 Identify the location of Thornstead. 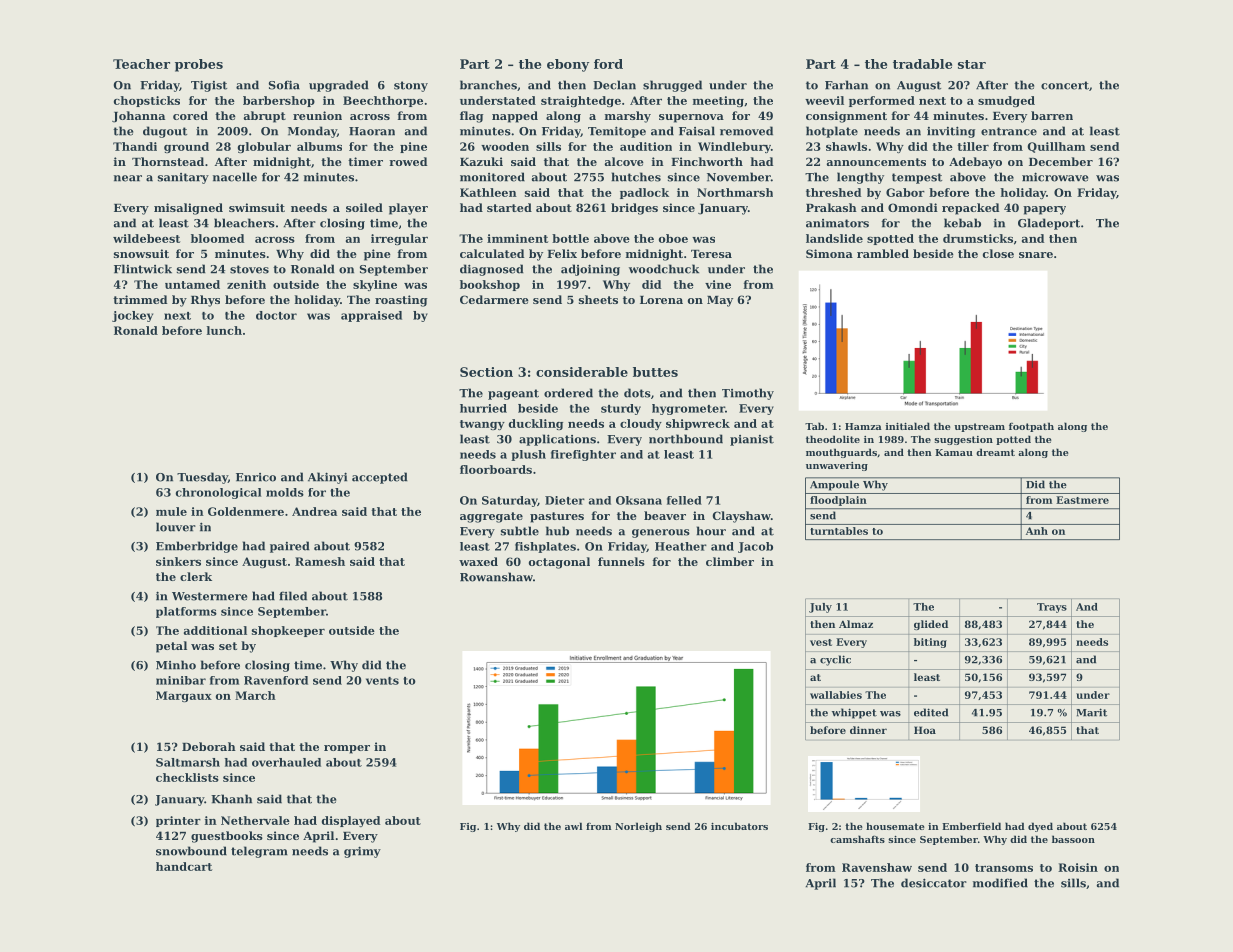
(168, 161).
